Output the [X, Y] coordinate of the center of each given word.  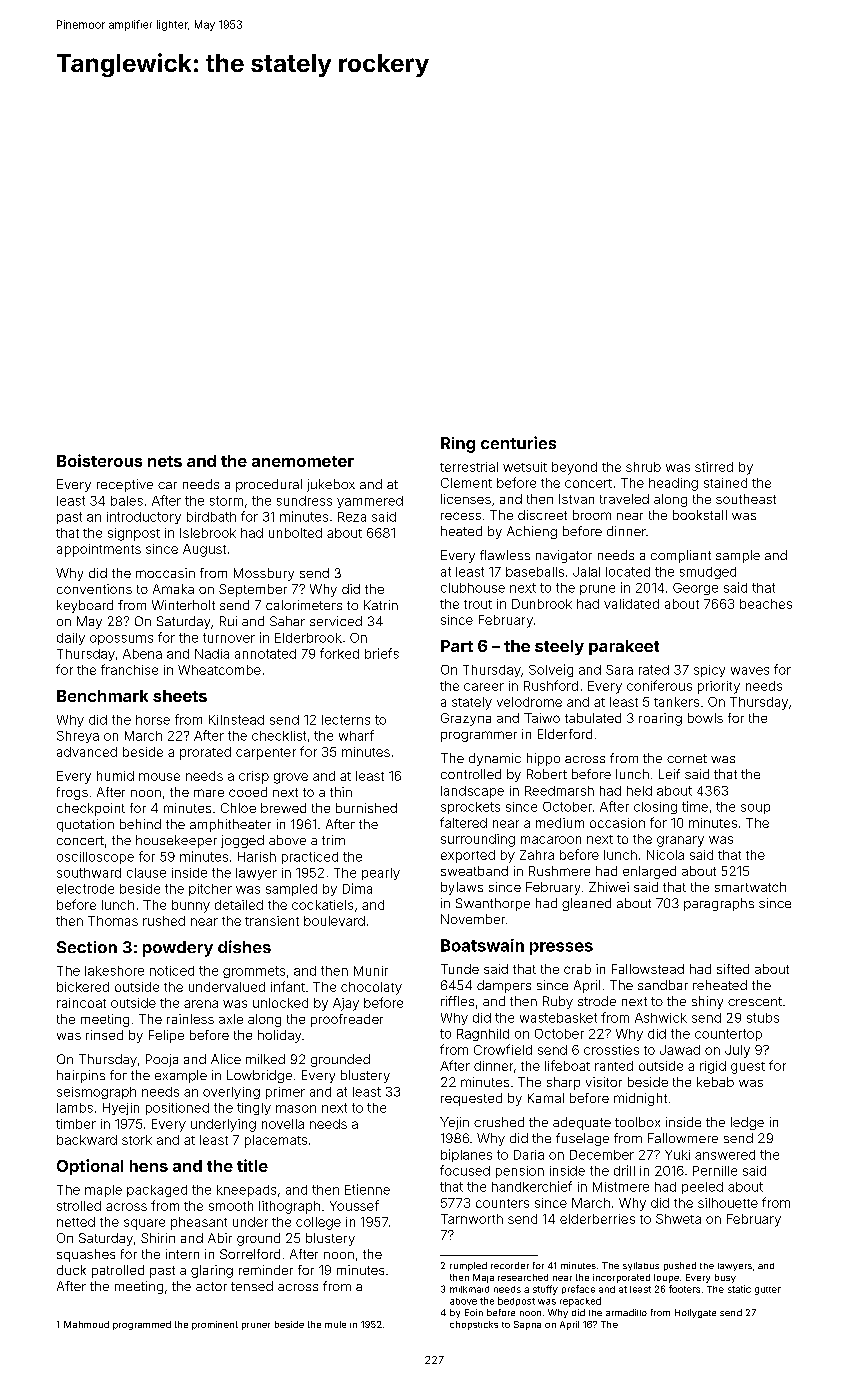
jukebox [331, 485]
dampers [504, 986]
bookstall [700, 515]
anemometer [303, 461]
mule [335, 1324]
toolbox [637, 1122]
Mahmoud [86, 1324]
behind [140, 824]
